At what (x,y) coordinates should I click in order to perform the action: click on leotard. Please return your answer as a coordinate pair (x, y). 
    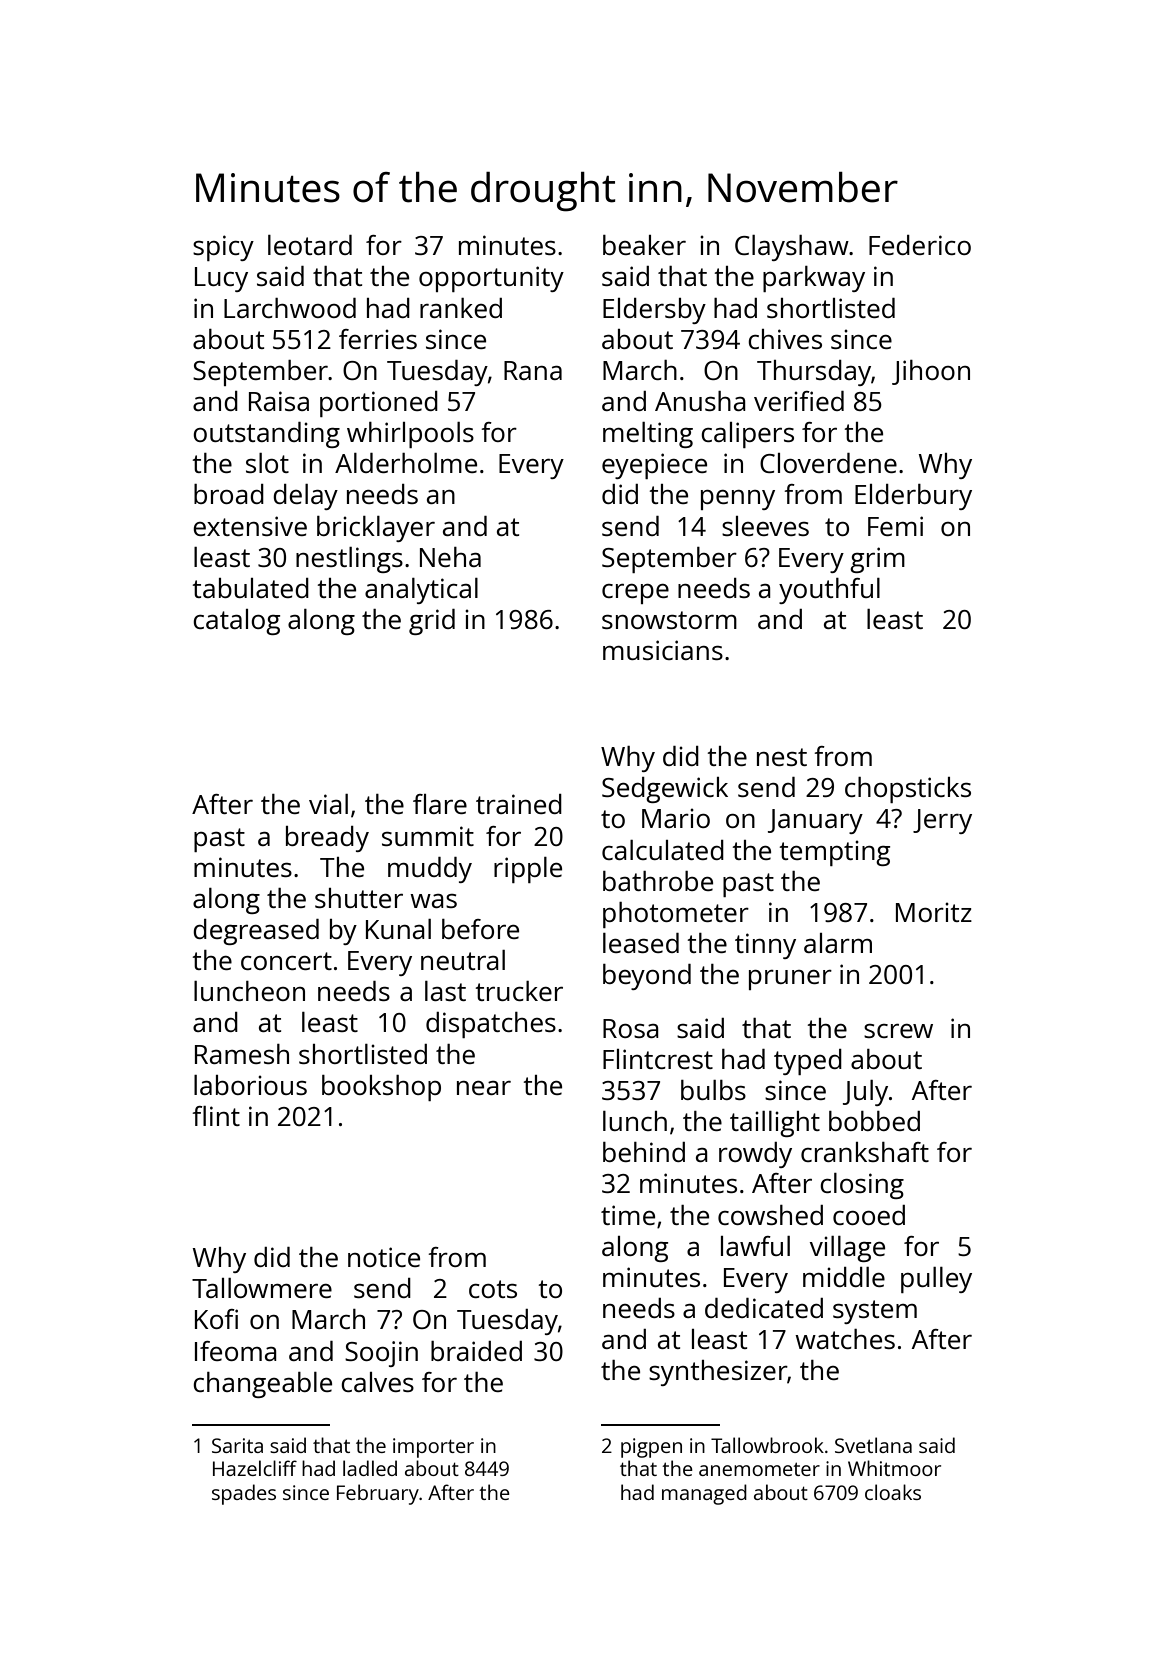
    Looking at the image, I should click on (310, 245).
